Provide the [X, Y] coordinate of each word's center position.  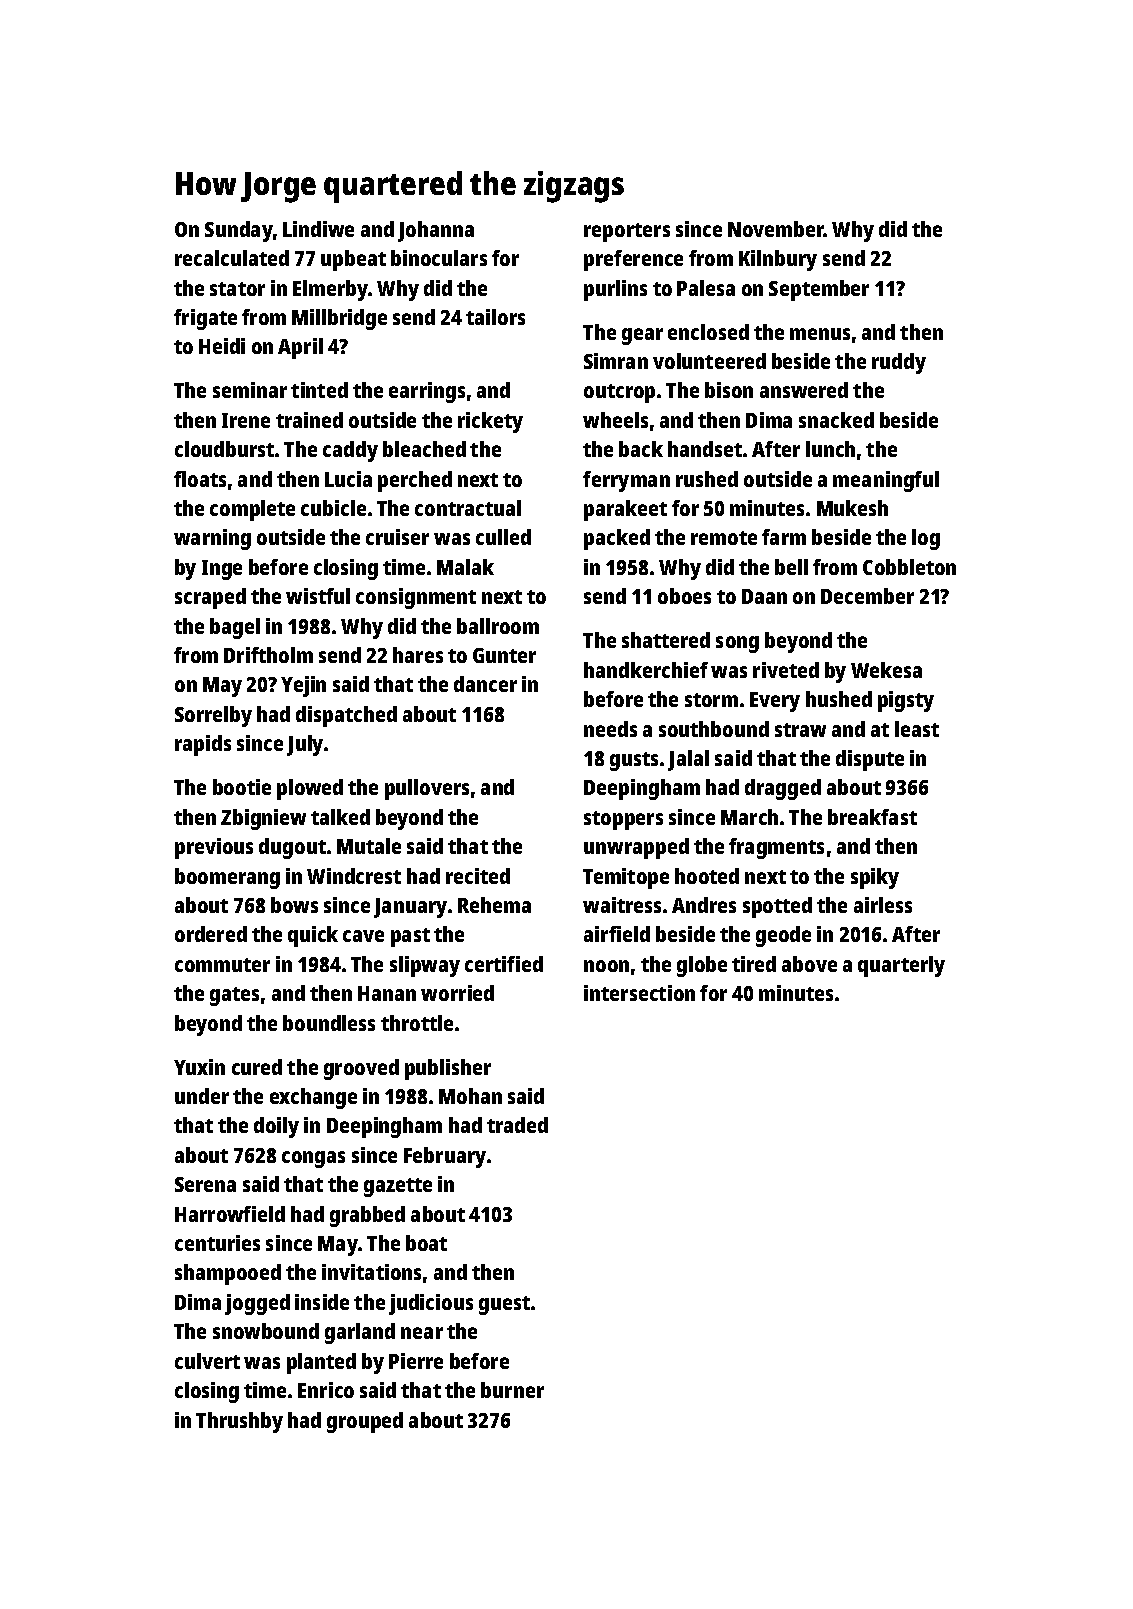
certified [504, 964]
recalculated [232, 258]
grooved [361, 1069]
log [926, 539]
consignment [416, 598]
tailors [495, 317]
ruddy [899, 363]
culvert [207, 1361]
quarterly [901, 966]
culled [503, 537]
